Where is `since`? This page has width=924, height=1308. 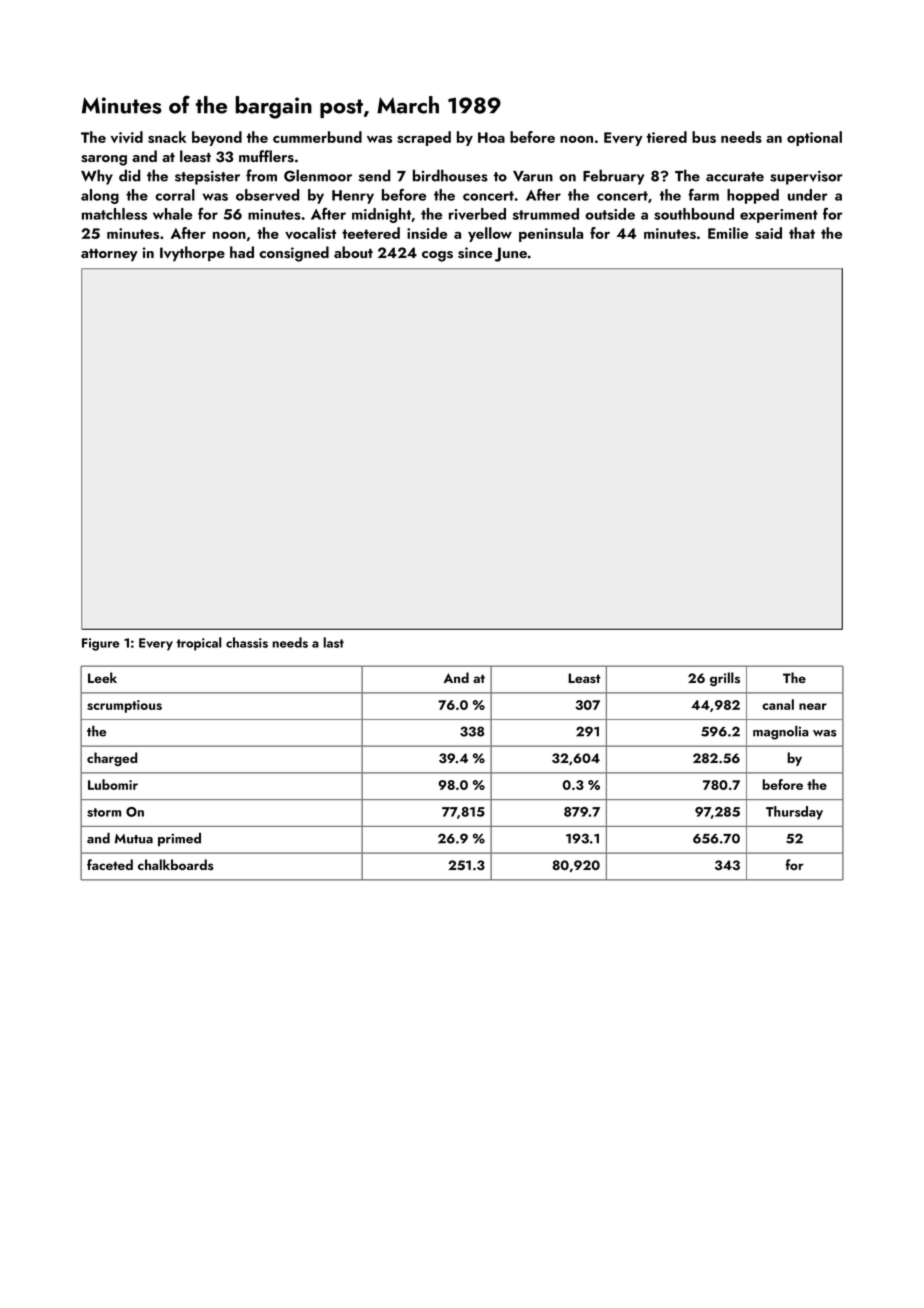
since is located at coordinates (475, 253).
